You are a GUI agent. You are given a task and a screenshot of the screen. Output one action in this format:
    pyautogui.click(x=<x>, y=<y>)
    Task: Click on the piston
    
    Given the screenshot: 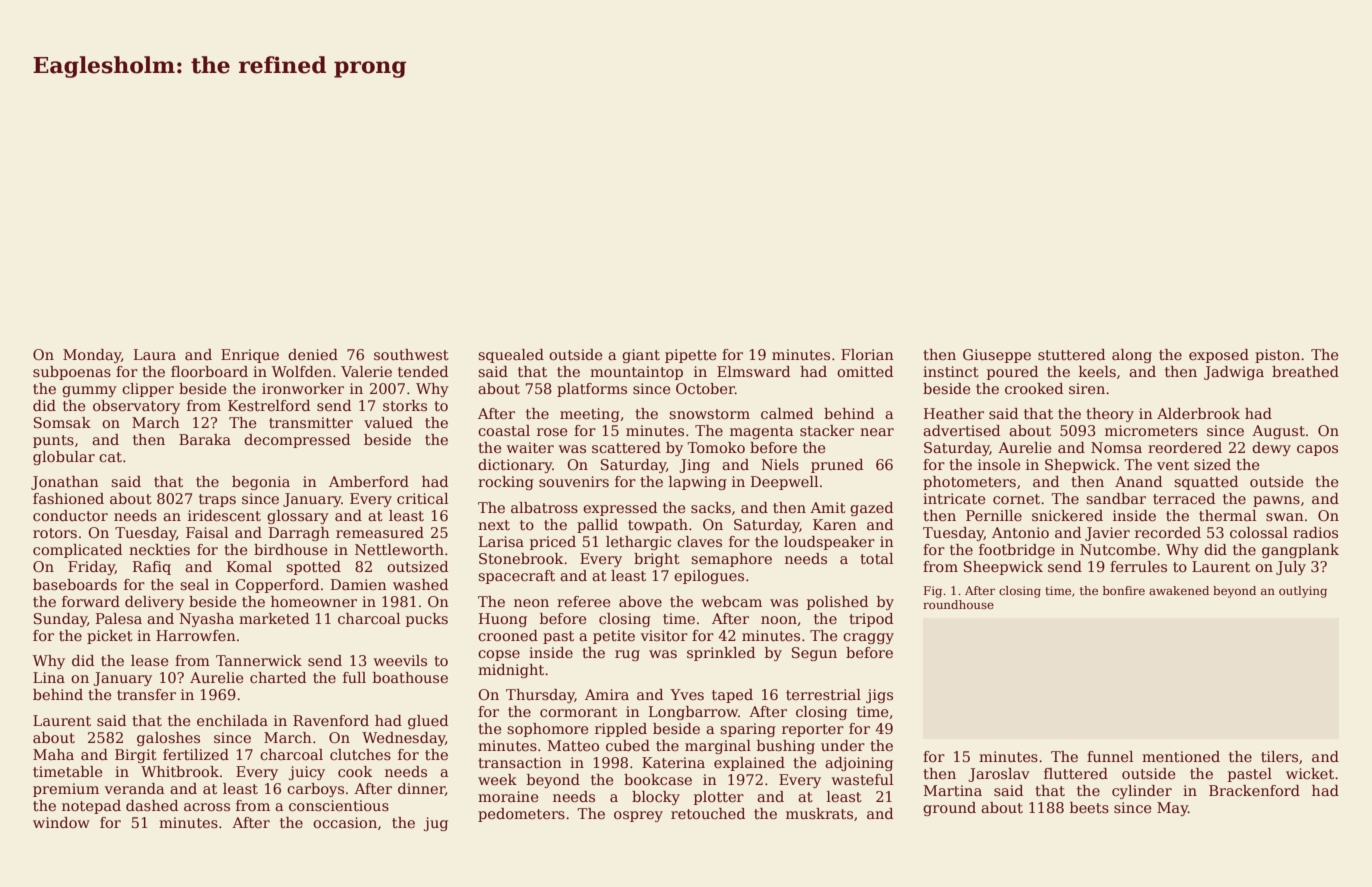 What is the action you would take?
    pyautogui.click(x=1277, y=356)
